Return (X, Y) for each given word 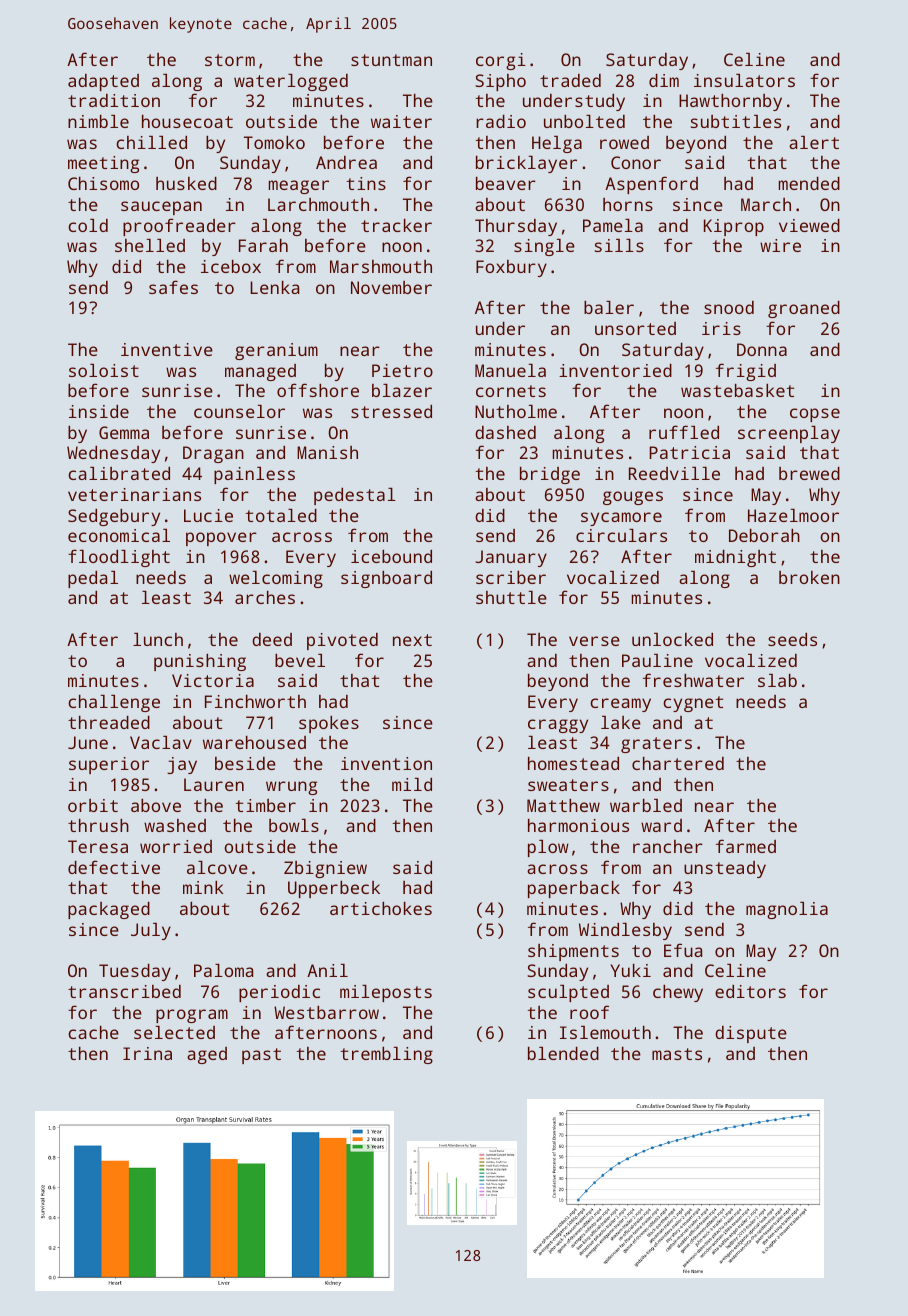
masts (677, 1054)
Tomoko (274, 142)
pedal (93, 579)
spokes (329, 724)
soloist (104, 370)
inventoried (615, 370)
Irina (147, 1053)
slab (777, 680)
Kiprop (734, 227)
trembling (386, 1055)
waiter (401, 121)
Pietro (402, 370)
